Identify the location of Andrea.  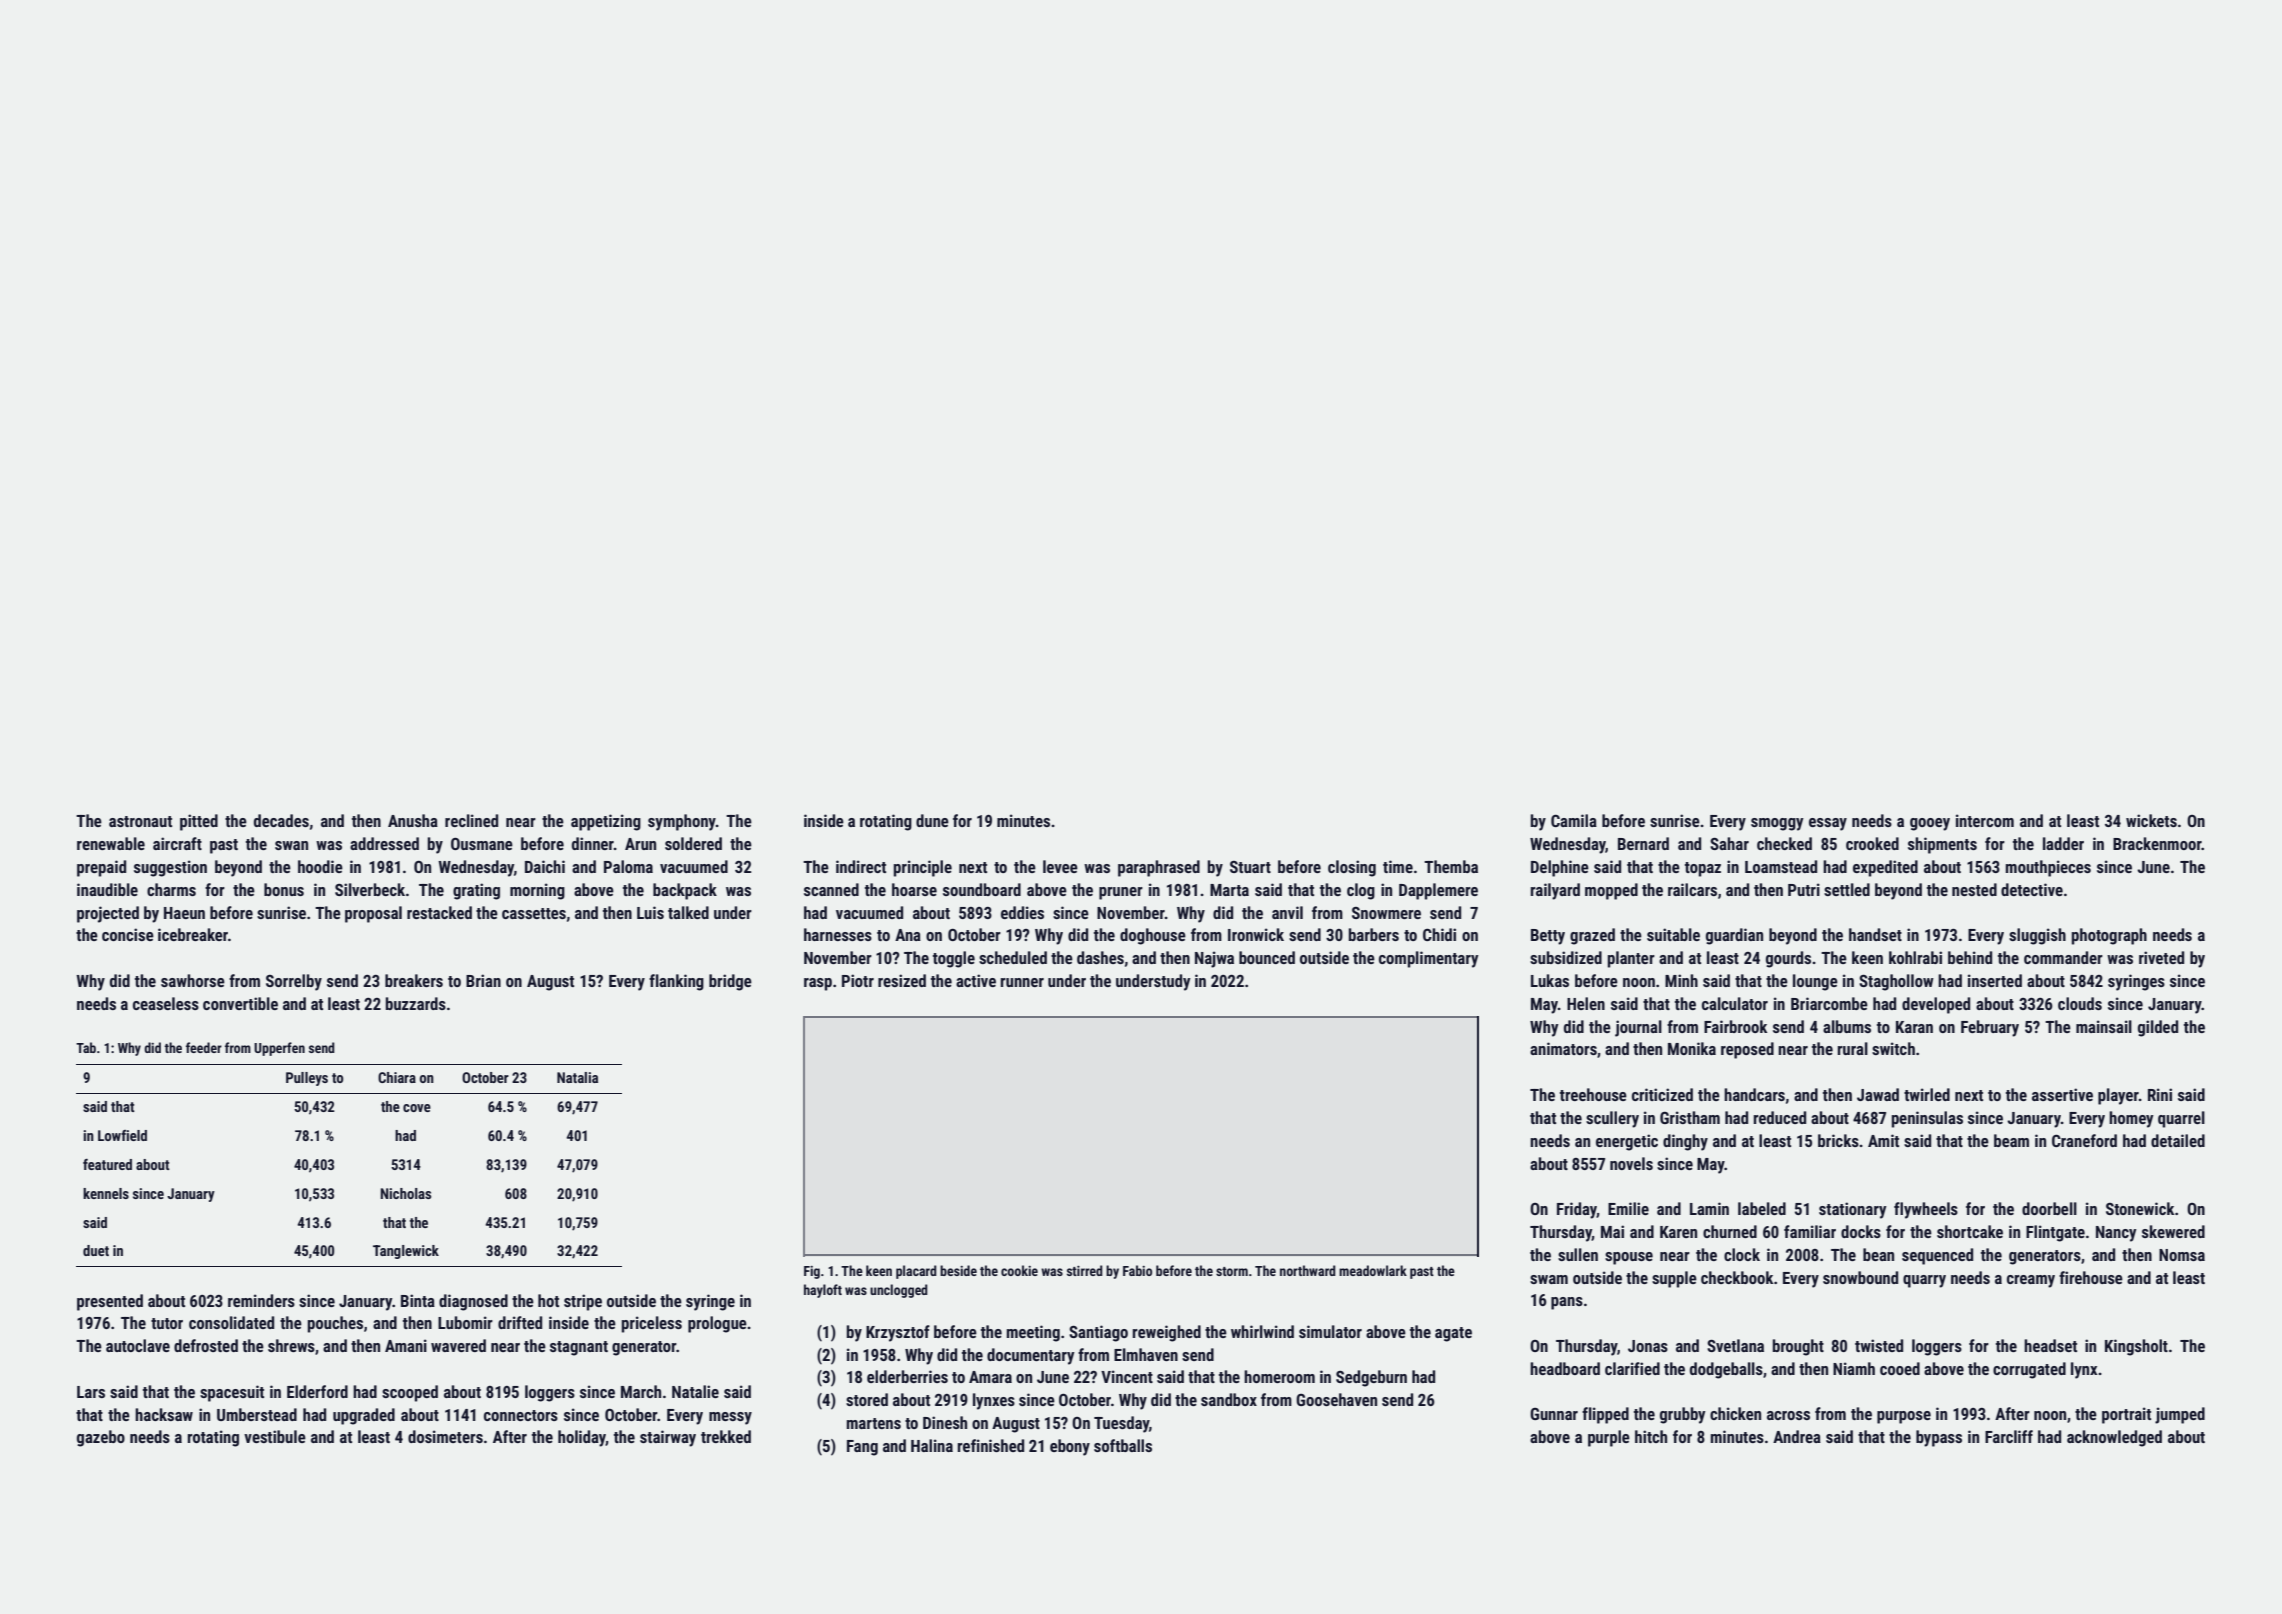
(1797, 1436).
